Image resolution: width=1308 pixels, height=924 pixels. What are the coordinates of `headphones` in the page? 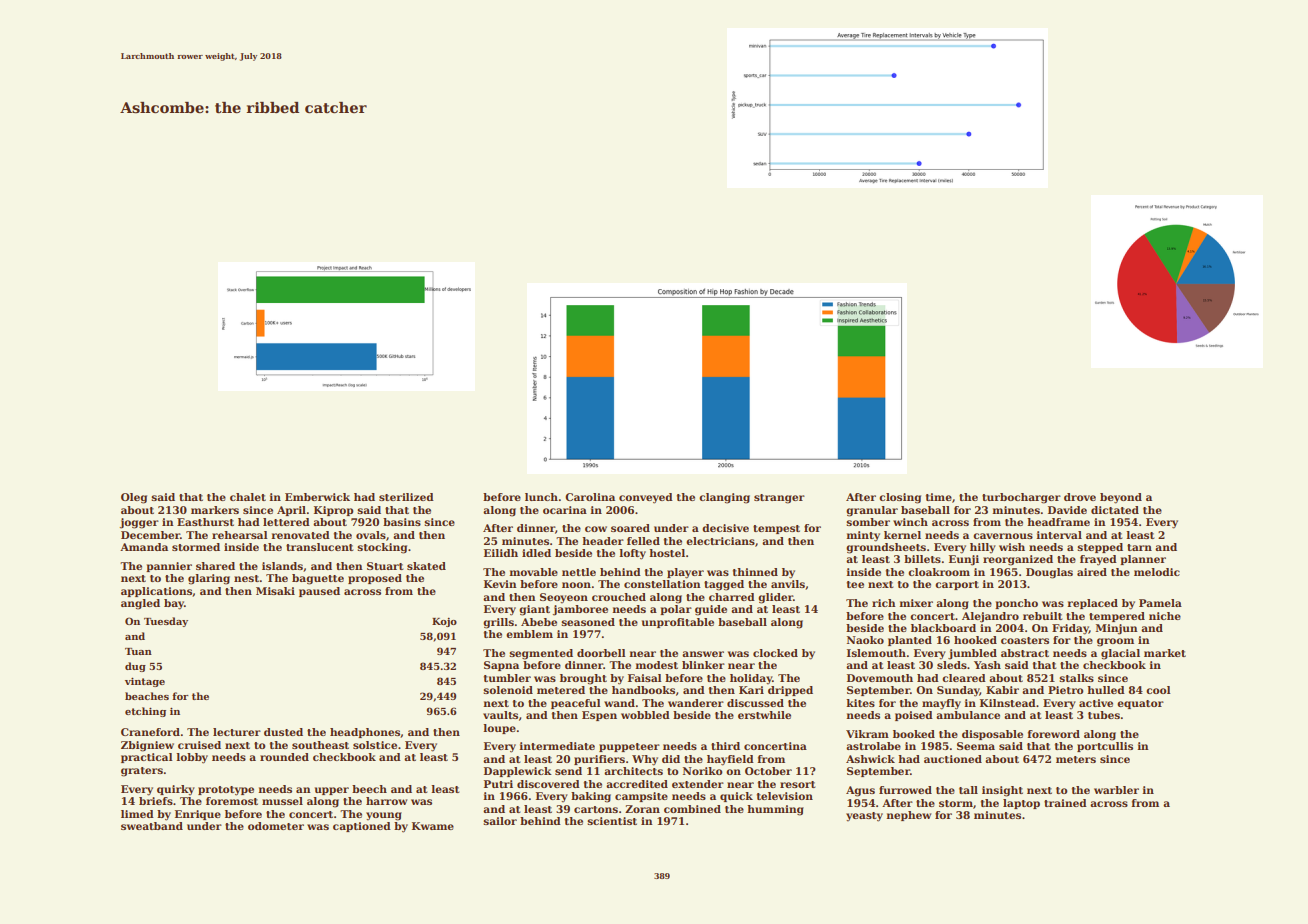 It's located at (365, 733).
